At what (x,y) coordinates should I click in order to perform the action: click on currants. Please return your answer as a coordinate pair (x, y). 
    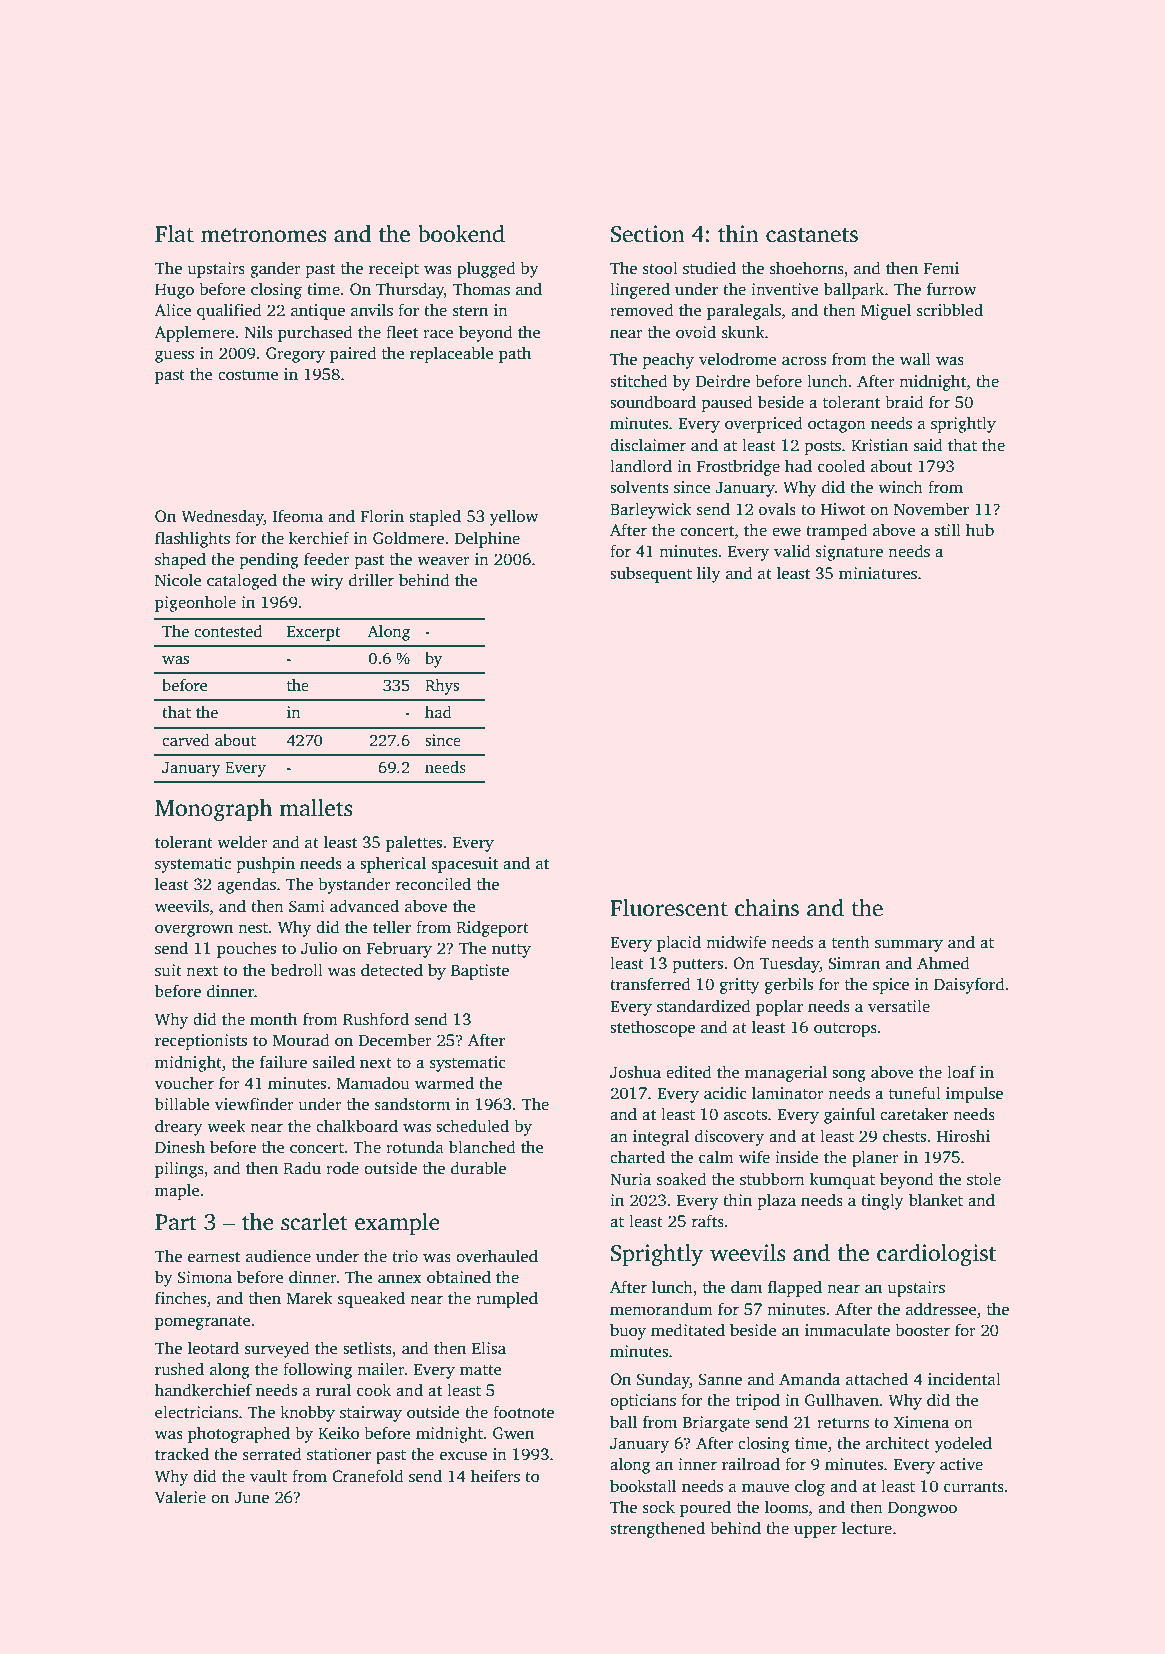
    Looking at the image, I should click on (974, 1487).
